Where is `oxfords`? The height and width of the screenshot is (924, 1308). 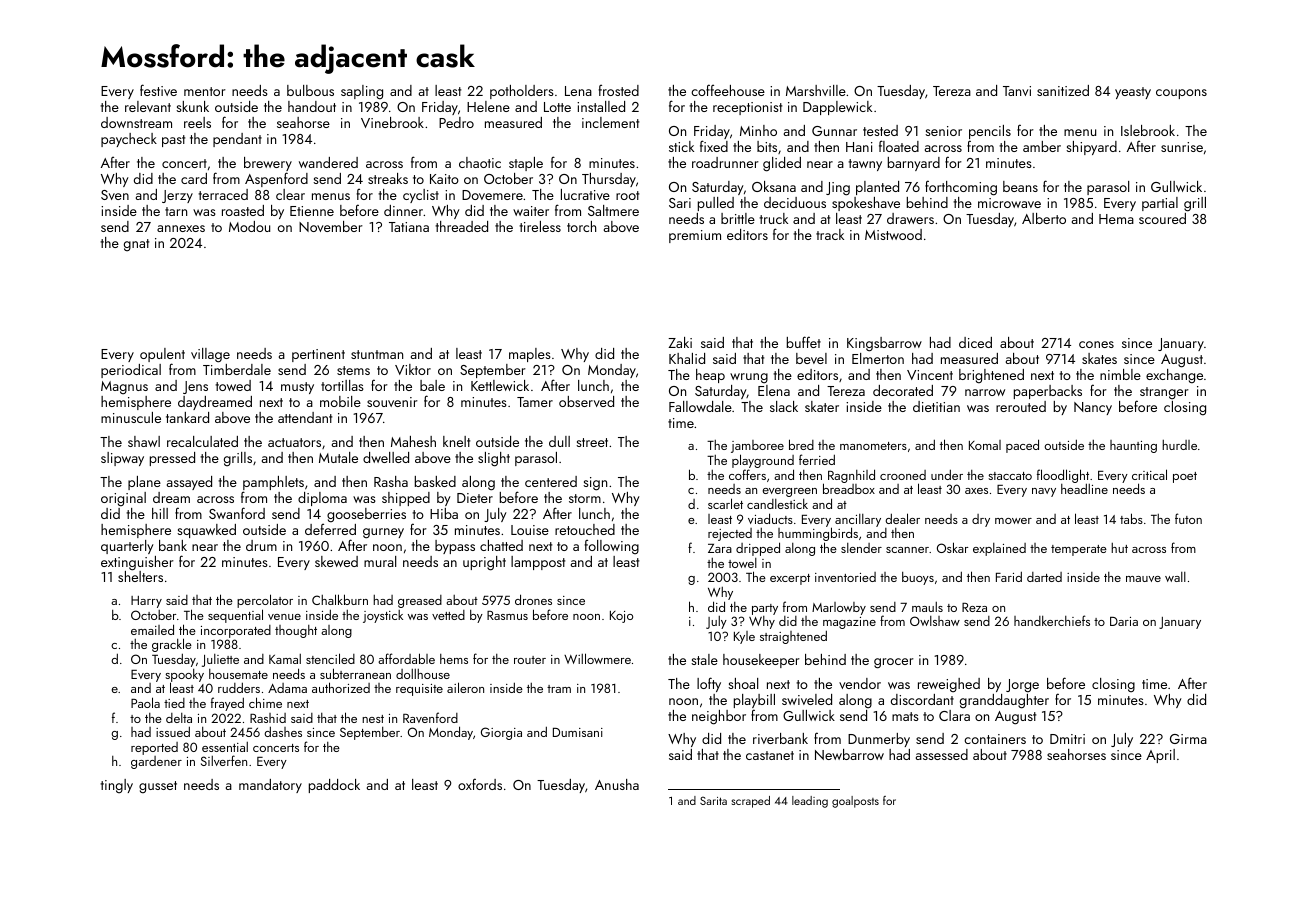 oxfords is located at coordinates (480, 784).
